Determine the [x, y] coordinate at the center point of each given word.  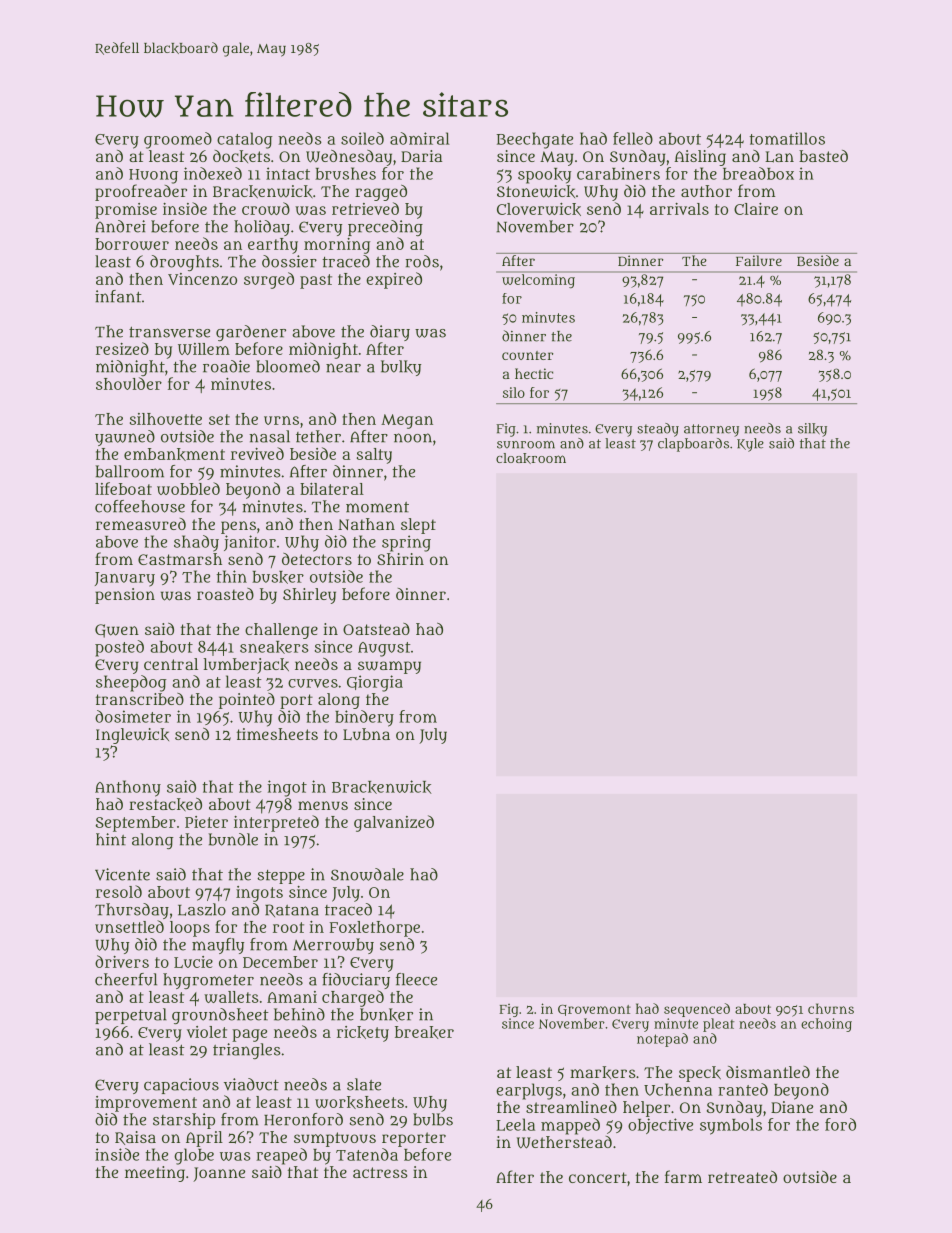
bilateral [332, 489]
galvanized [394, 823]
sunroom [526, 445]
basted [823, 156]
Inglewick [132, 736]
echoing [826, 1025]
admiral [420, 138]
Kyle [750, 445]
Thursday [132, 911]
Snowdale [367, 874]
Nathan [366, 524]
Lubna [366, 734]
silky [812, 430]
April [204, 1139]
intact [288, 173]
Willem [204, 349]
